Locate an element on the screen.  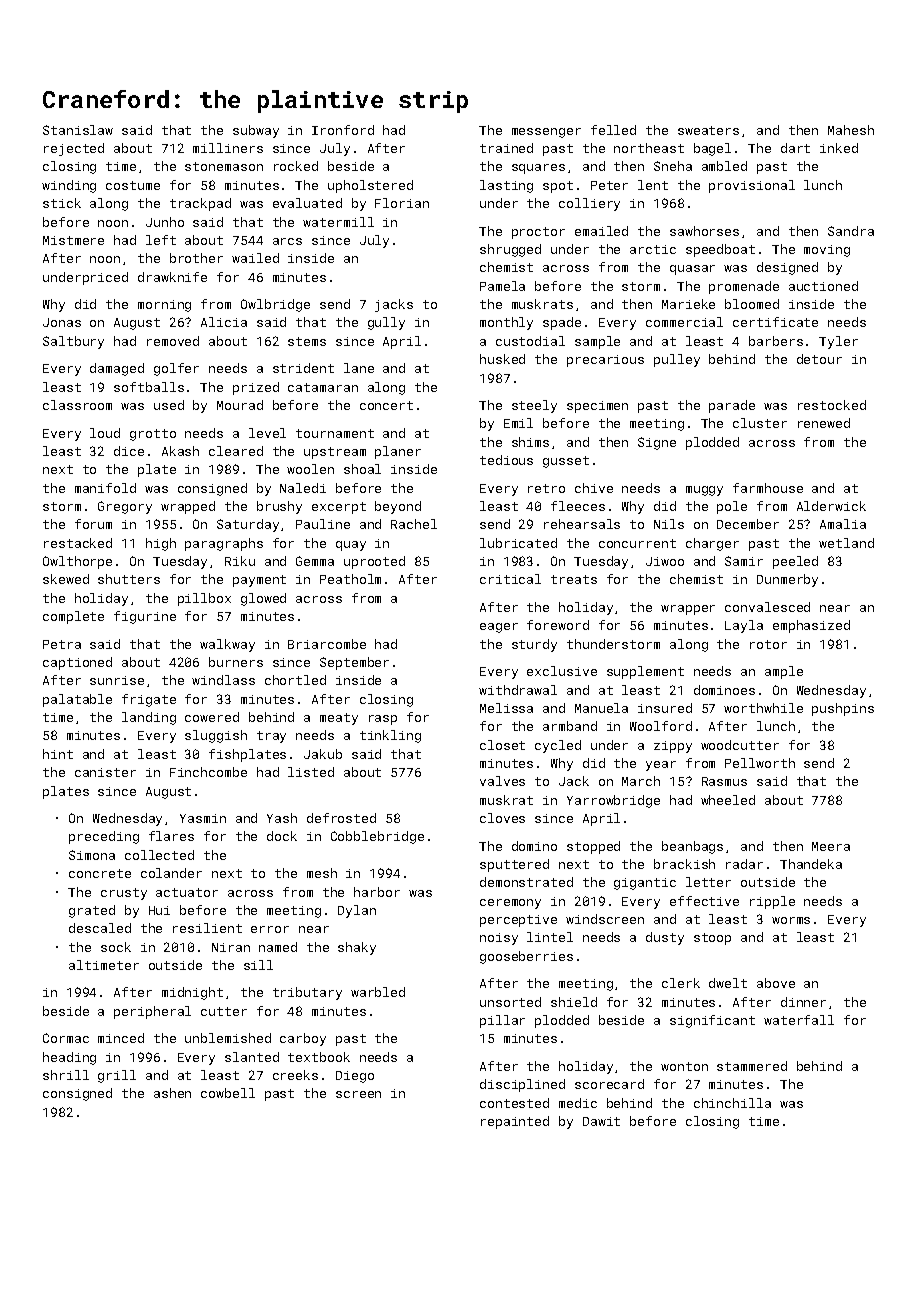
Jakub is located at coordinates (323, 754).
